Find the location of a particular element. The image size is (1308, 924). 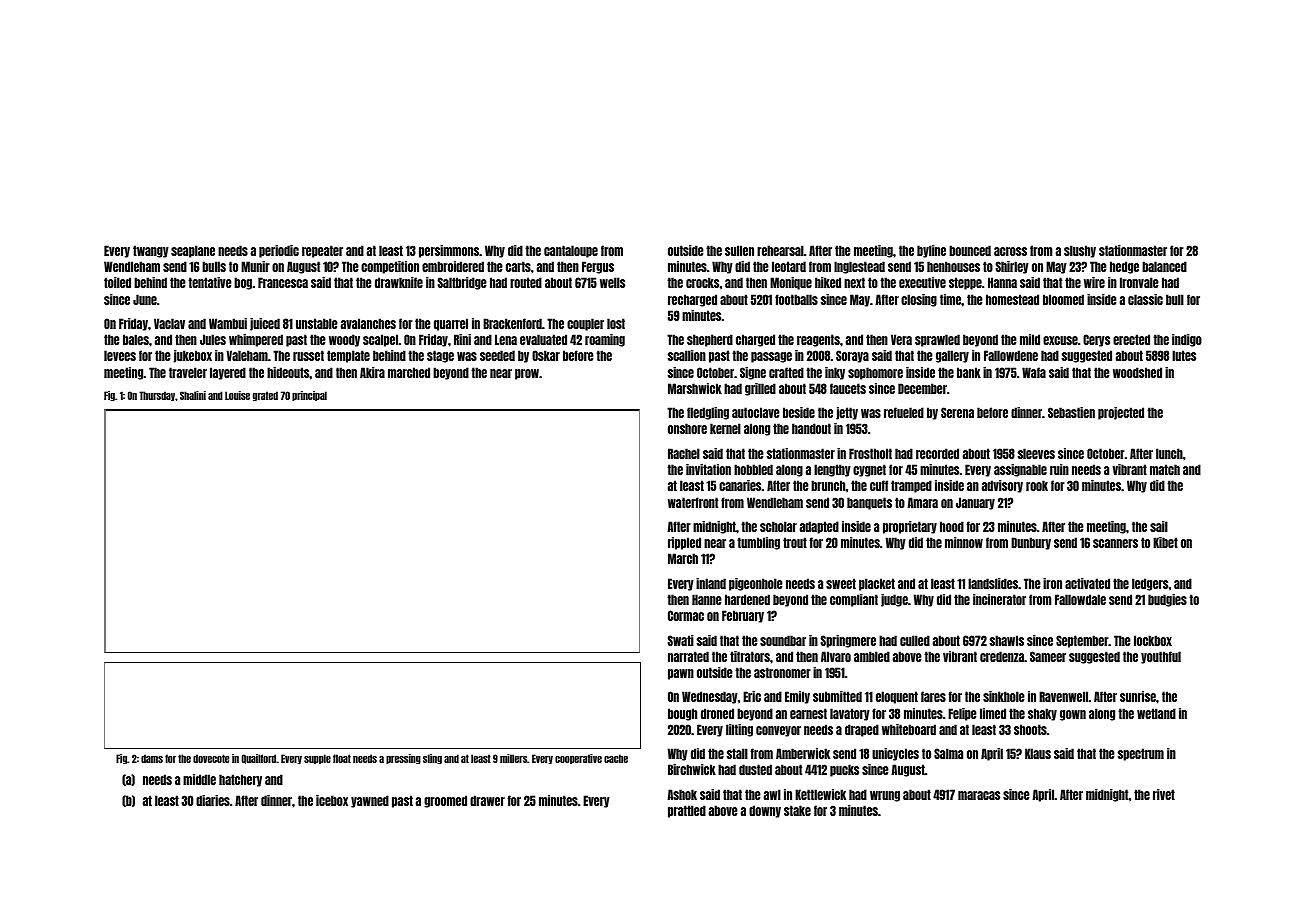

stake is located at coordinates (797, 810).
